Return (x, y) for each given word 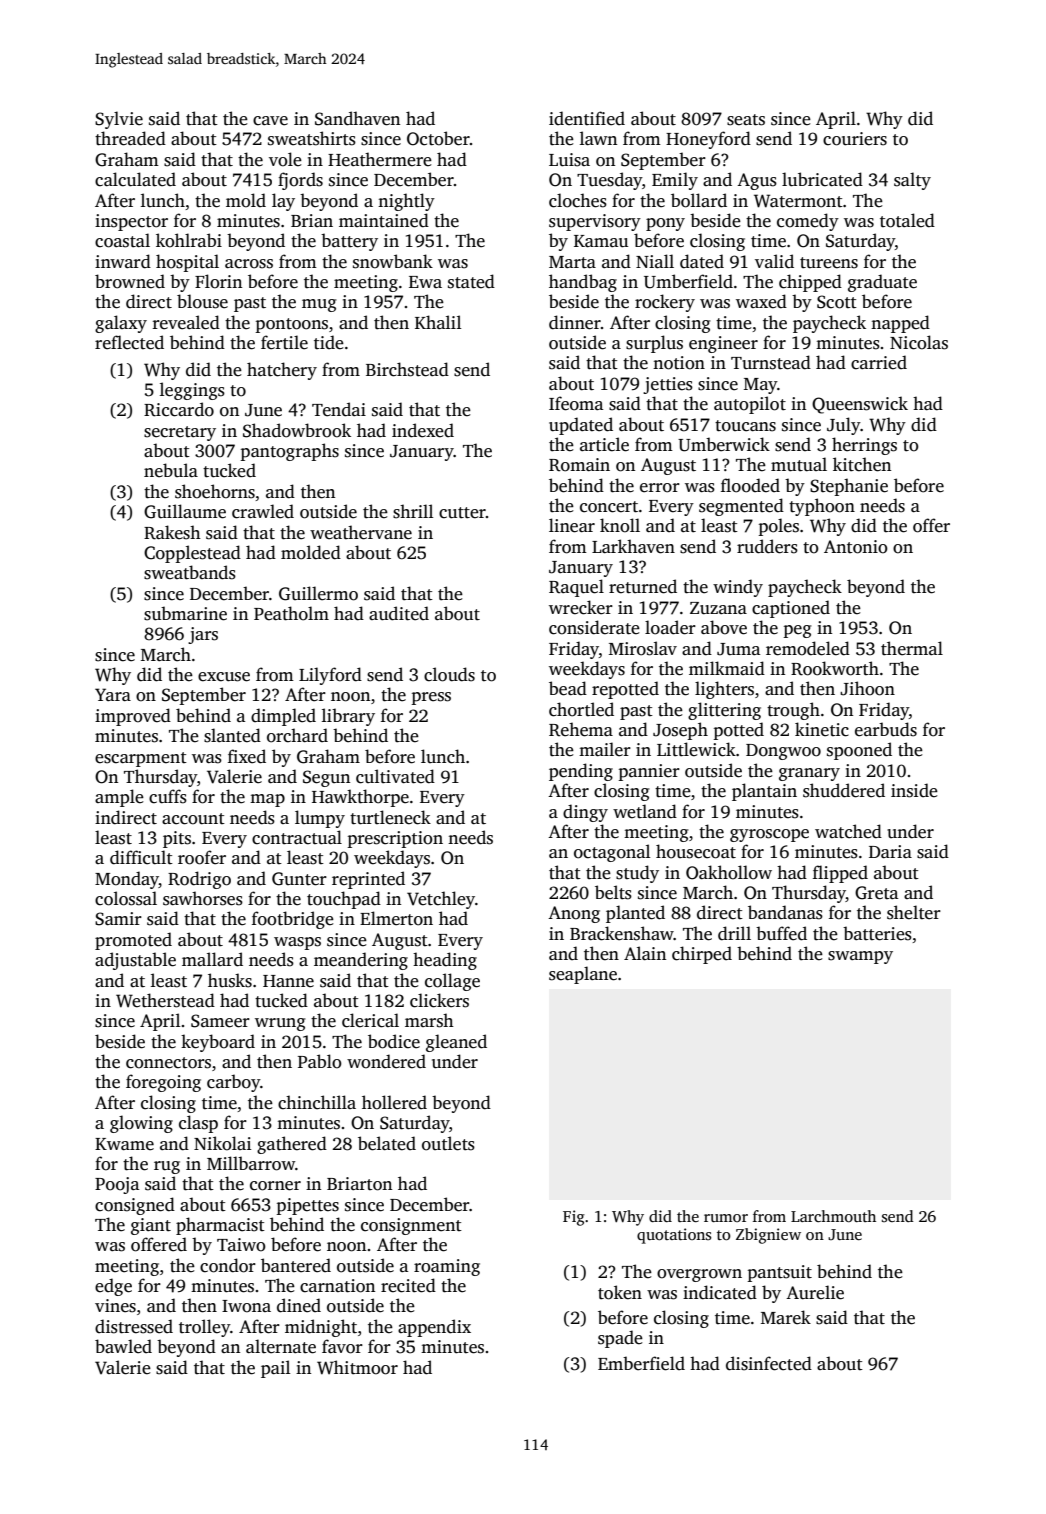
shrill (413, 511)
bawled (123, 1346)
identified (587, 118)
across (249, 264)
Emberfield (641, 1363)
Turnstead (771, 362)
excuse (224, 677)
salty (912, 181)
